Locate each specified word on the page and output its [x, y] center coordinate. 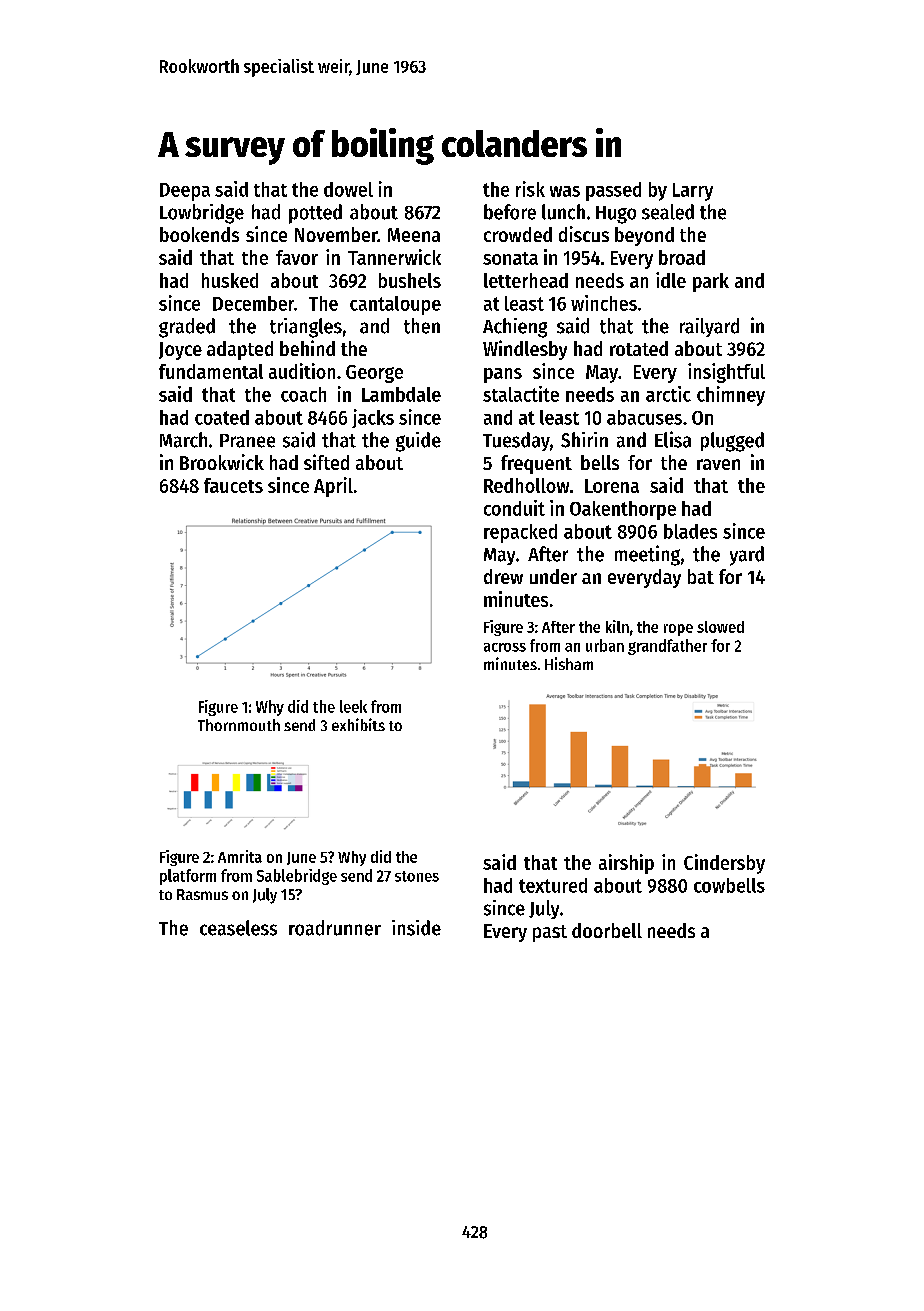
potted [315, 214]
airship [626, 864]
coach [303, 394]
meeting [647, 555]
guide [418, 442]
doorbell [607, 930]
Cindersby [724, 864]
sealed [668, 212]
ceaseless [238, 928]
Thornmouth [239, 725]
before [510, 212]
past [550, 933]
